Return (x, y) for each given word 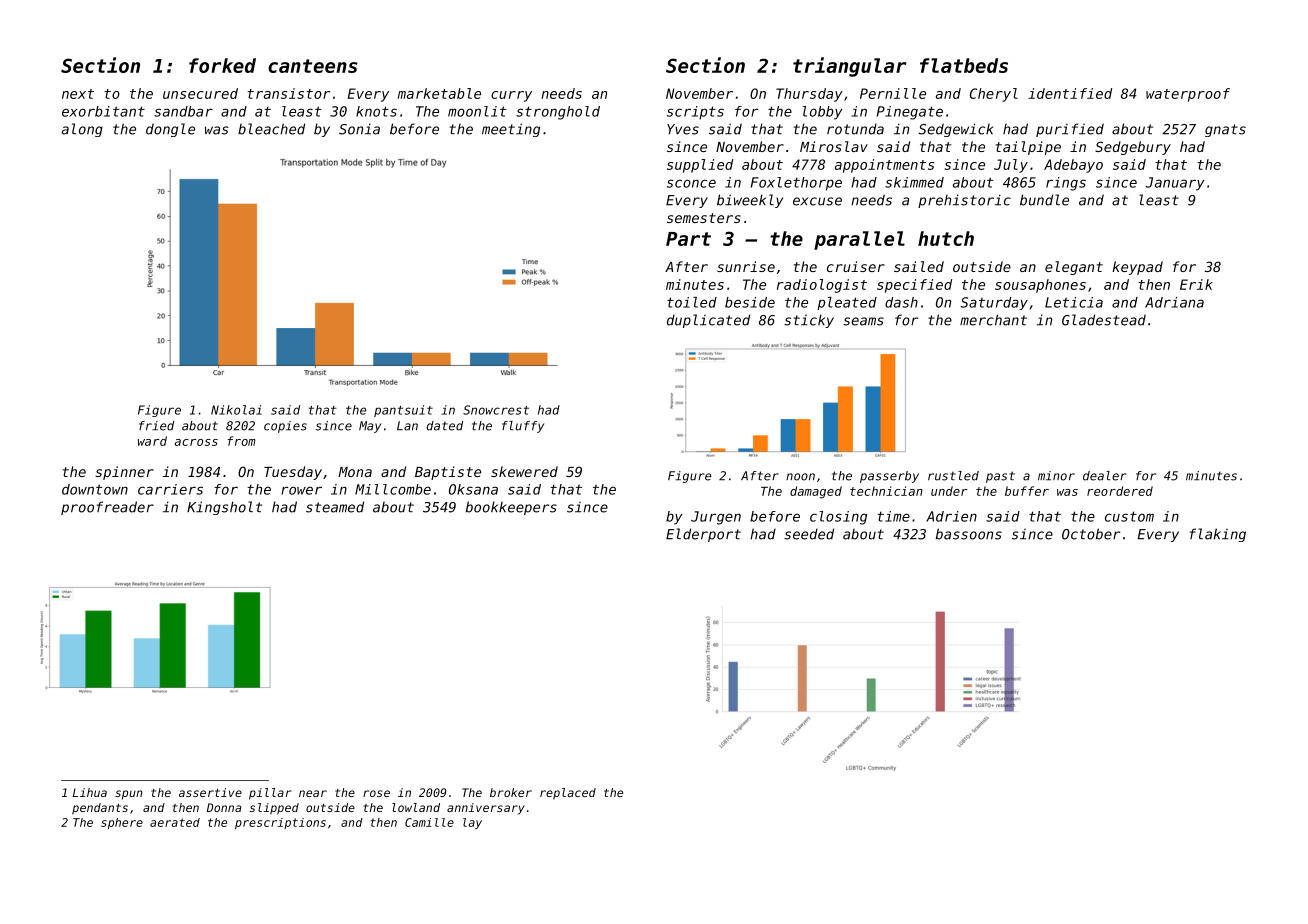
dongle (170, 130)
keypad (1137, 268)
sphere (122, 823)
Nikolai (236, 410)
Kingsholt (224, 508)
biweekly (750, 201)
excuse (817, 201)
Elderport (703, 535)
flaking (1218, 535)
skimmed (914, 182)
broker (511, 792)
